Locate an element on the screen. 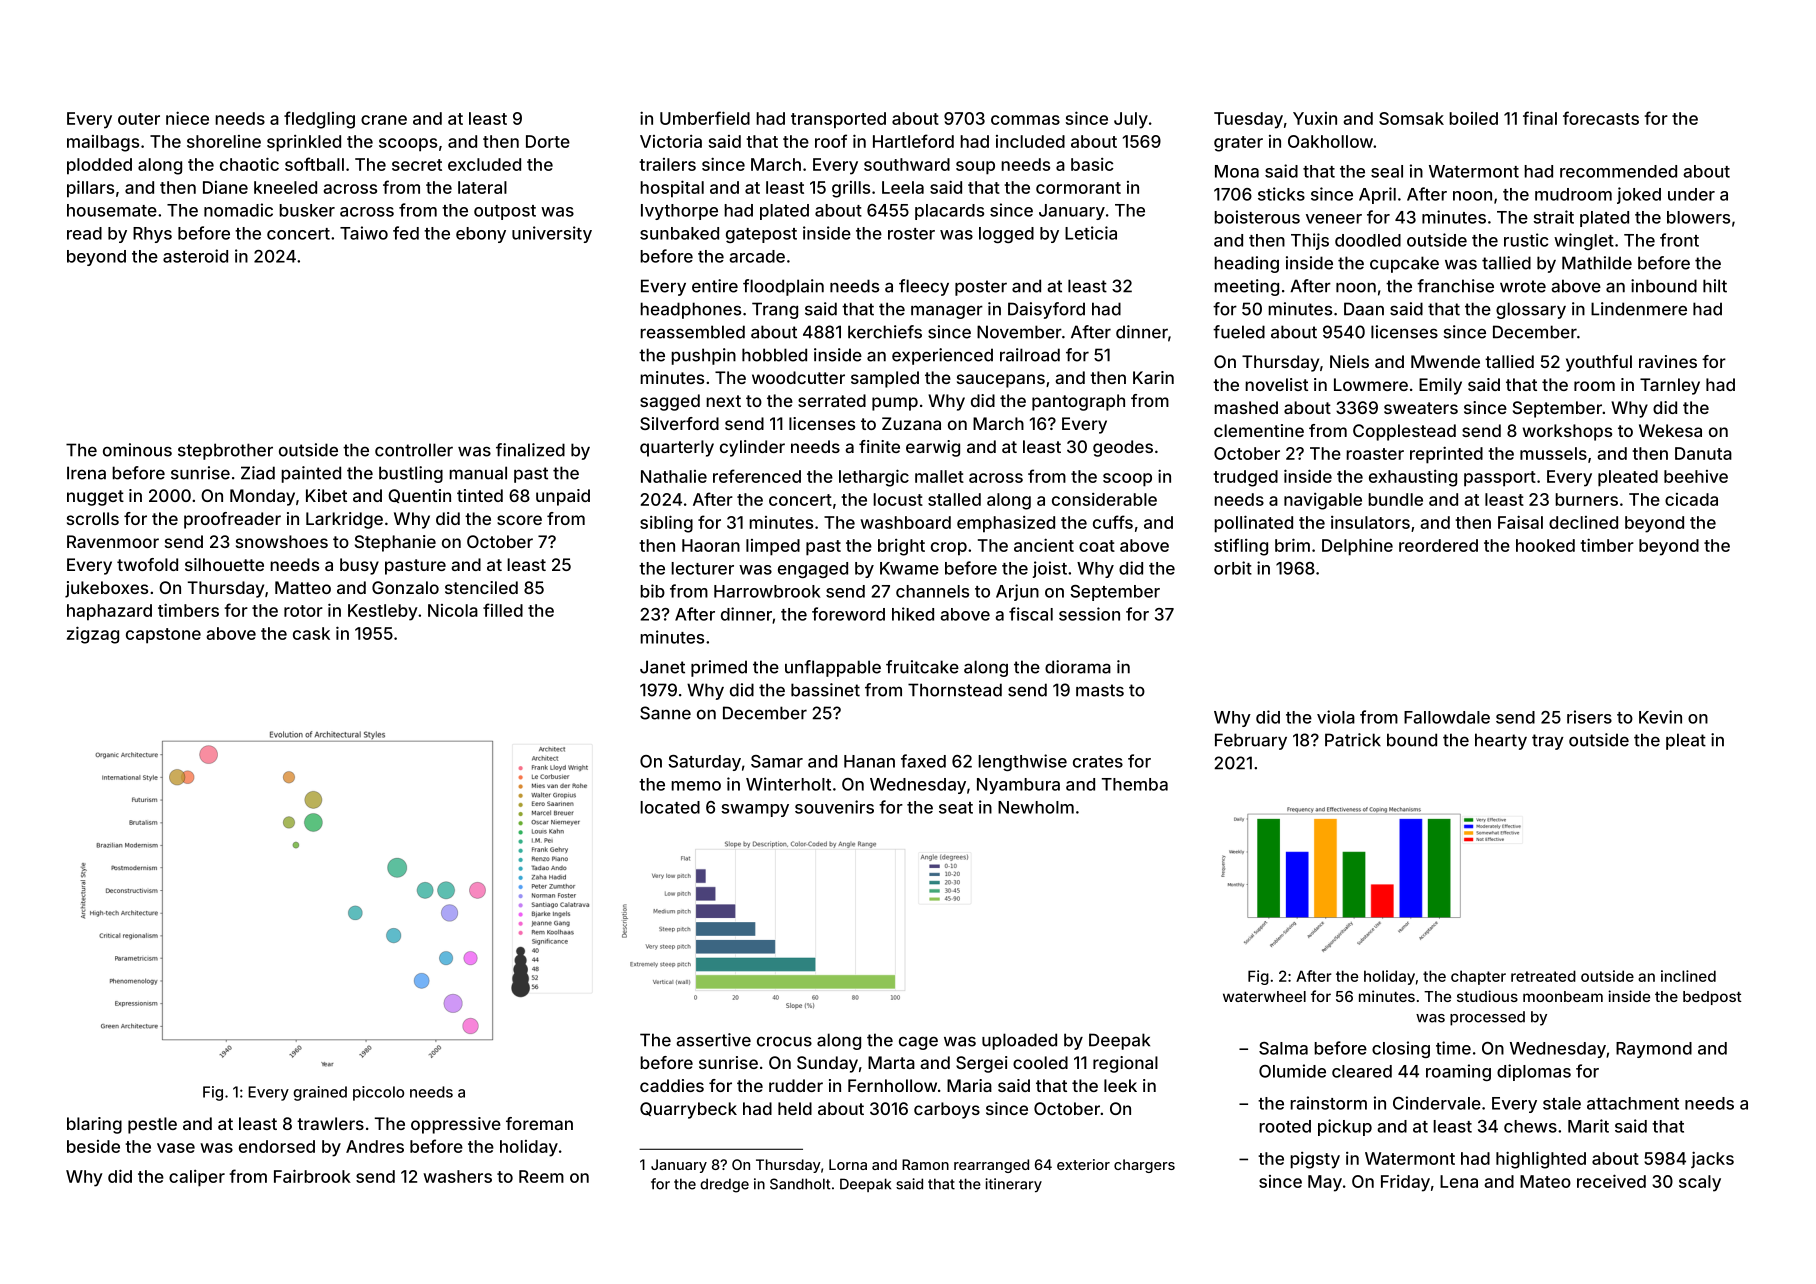 This screenshot has width=1816, height=1284. attachment is located at coordinates (1633, 1103).
